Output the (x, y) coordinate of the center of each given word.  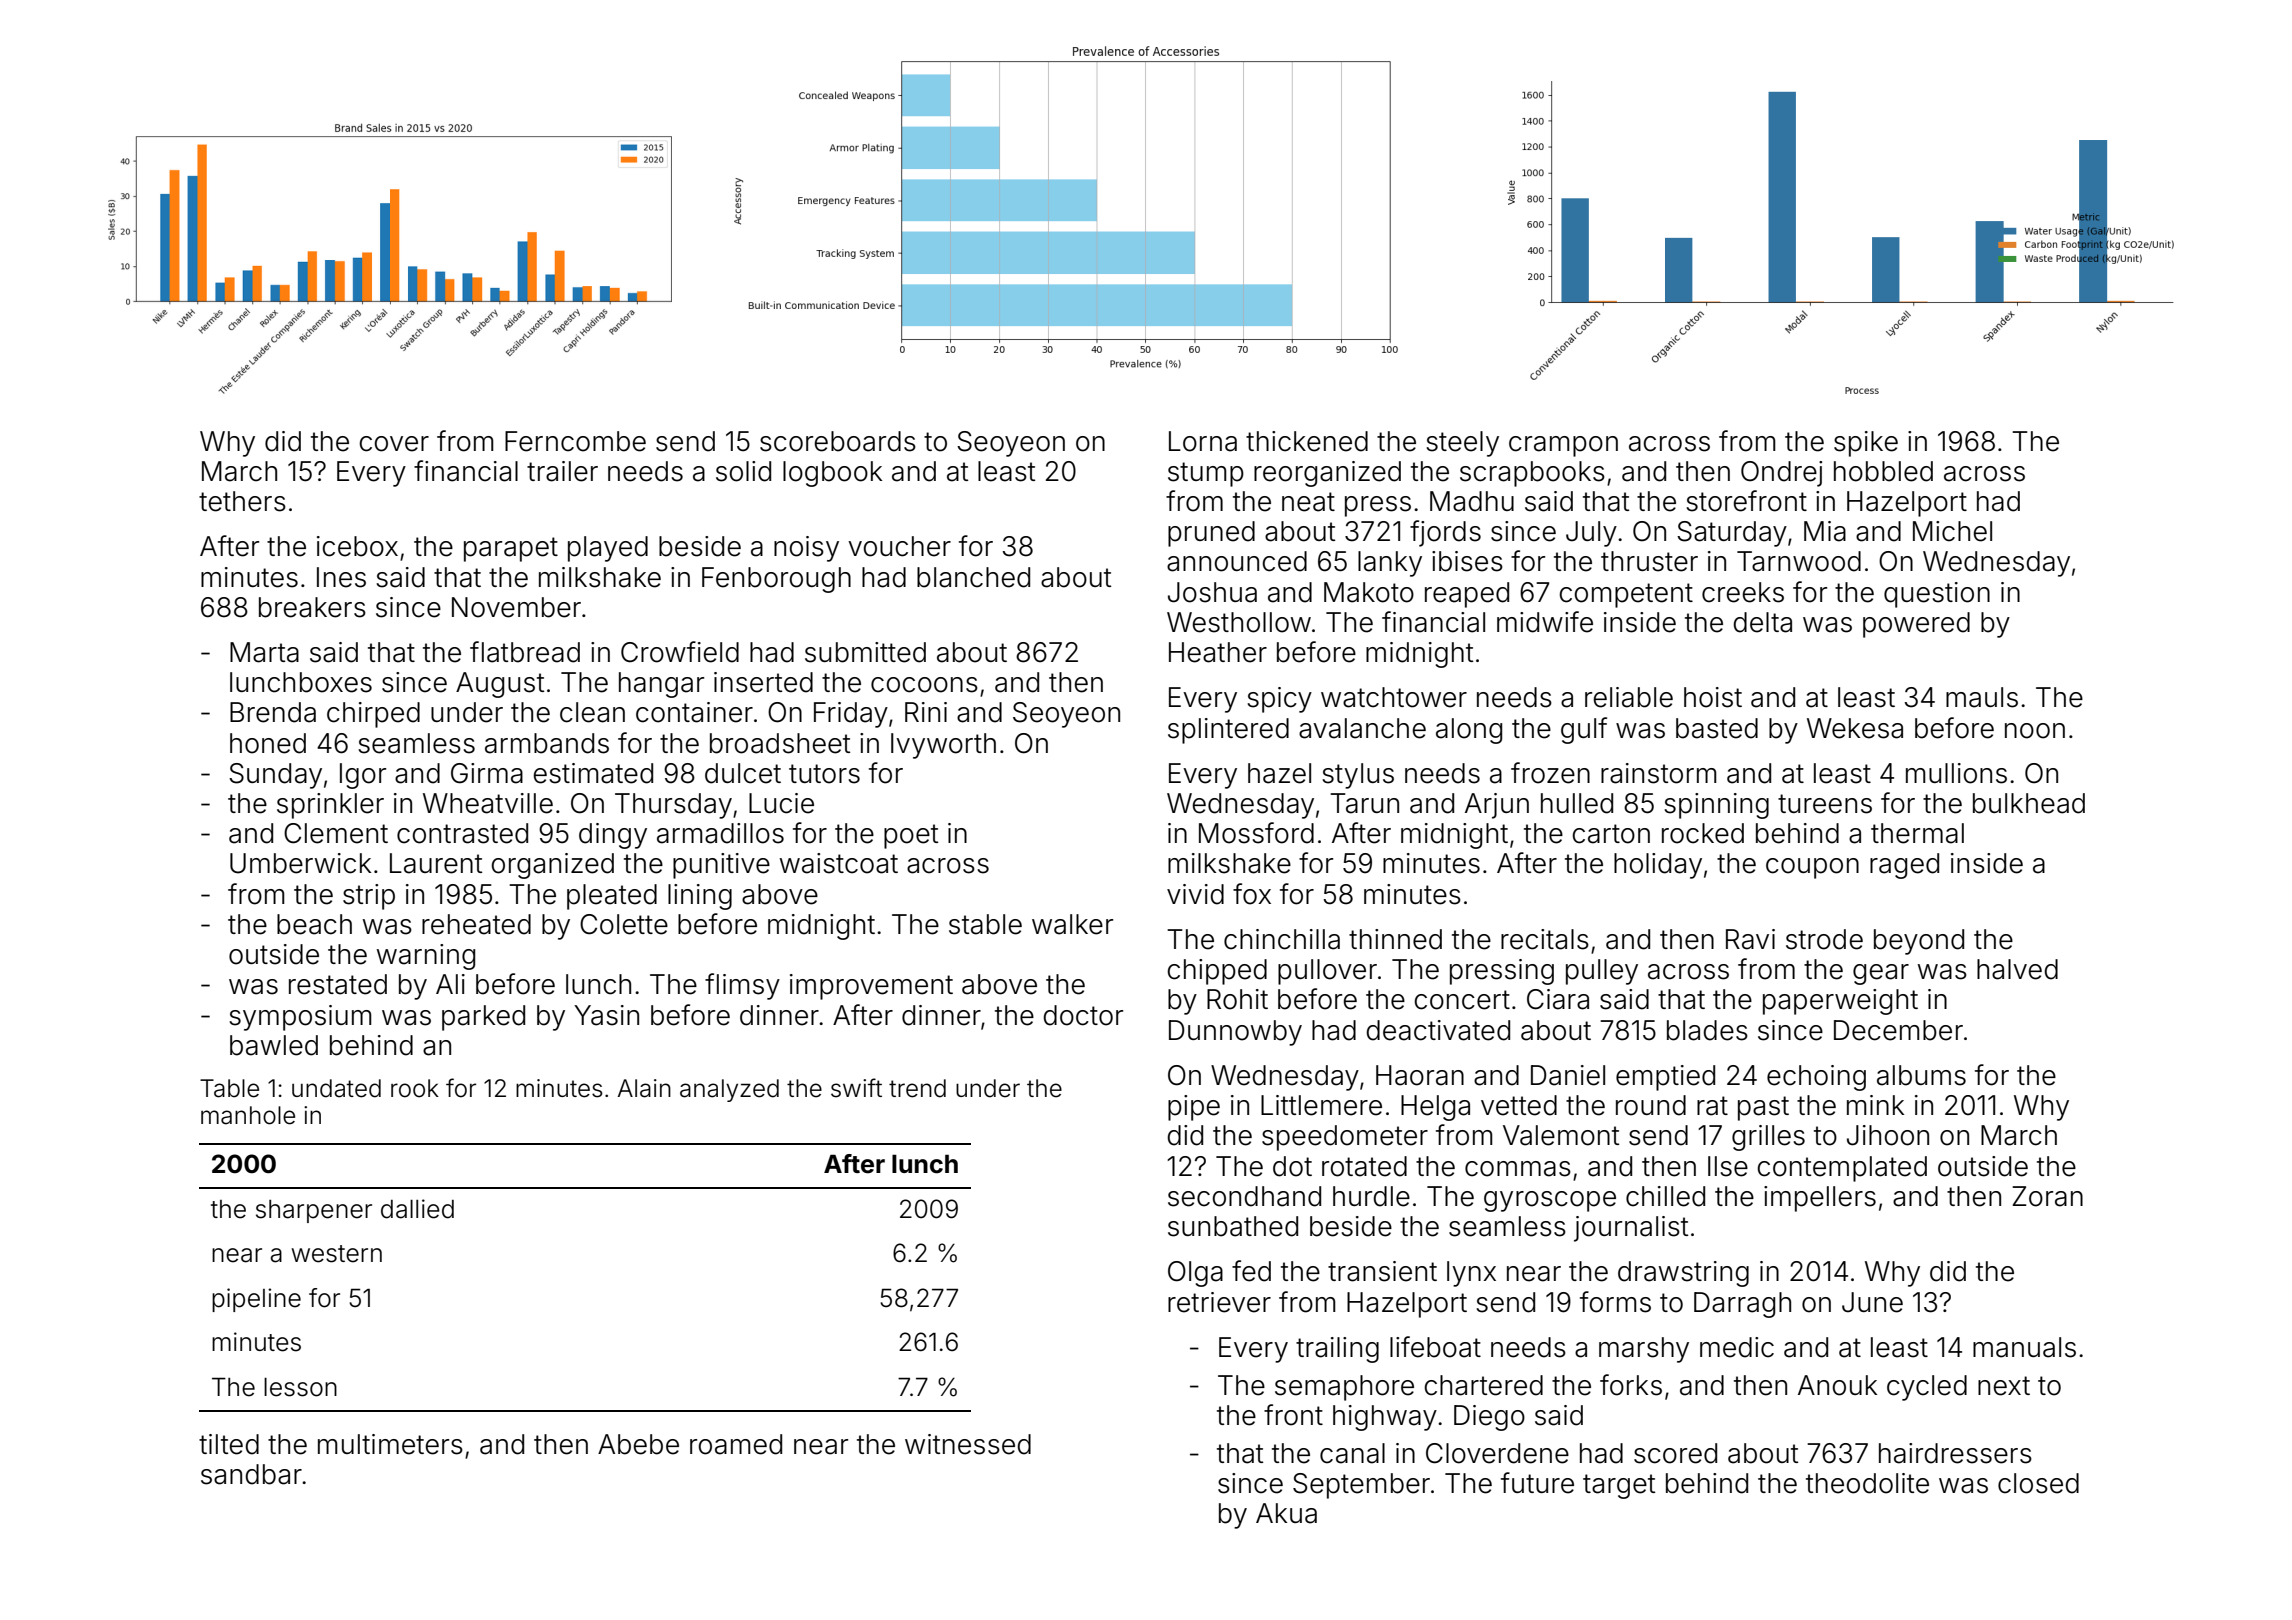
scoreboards (838, 441)
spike (1866, 444)
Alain (644, 1088)
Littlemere (1321, 1105)
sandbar (251, 1474)
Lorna (1203, 441)
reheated (476, 924)
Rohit (1237, 999)
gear (1881, 974)
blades (1707, 1030)
